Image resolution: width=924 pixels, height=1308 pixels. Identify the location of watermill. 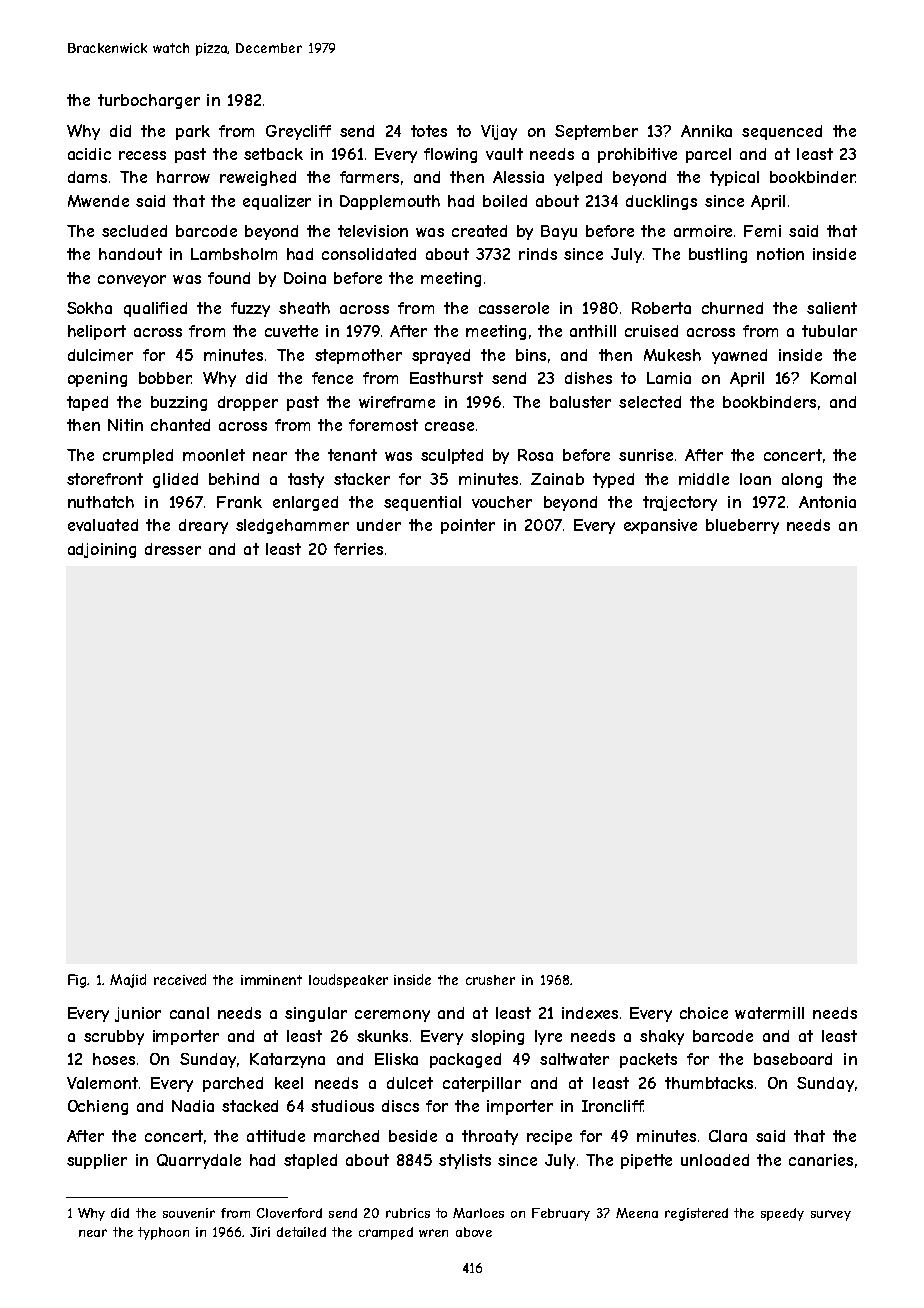
(769, 1013).
